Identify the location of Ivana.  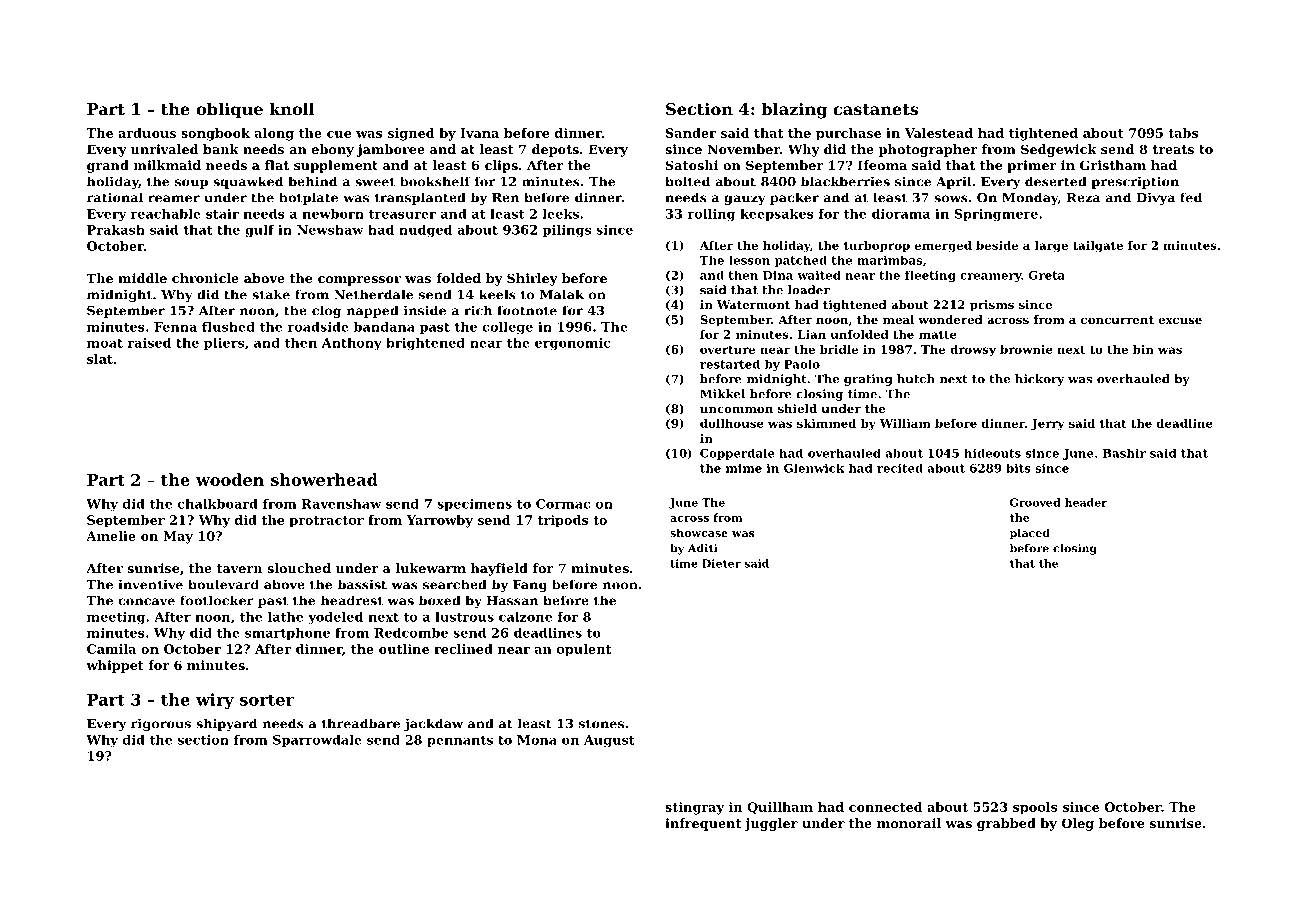
(479, 133).
